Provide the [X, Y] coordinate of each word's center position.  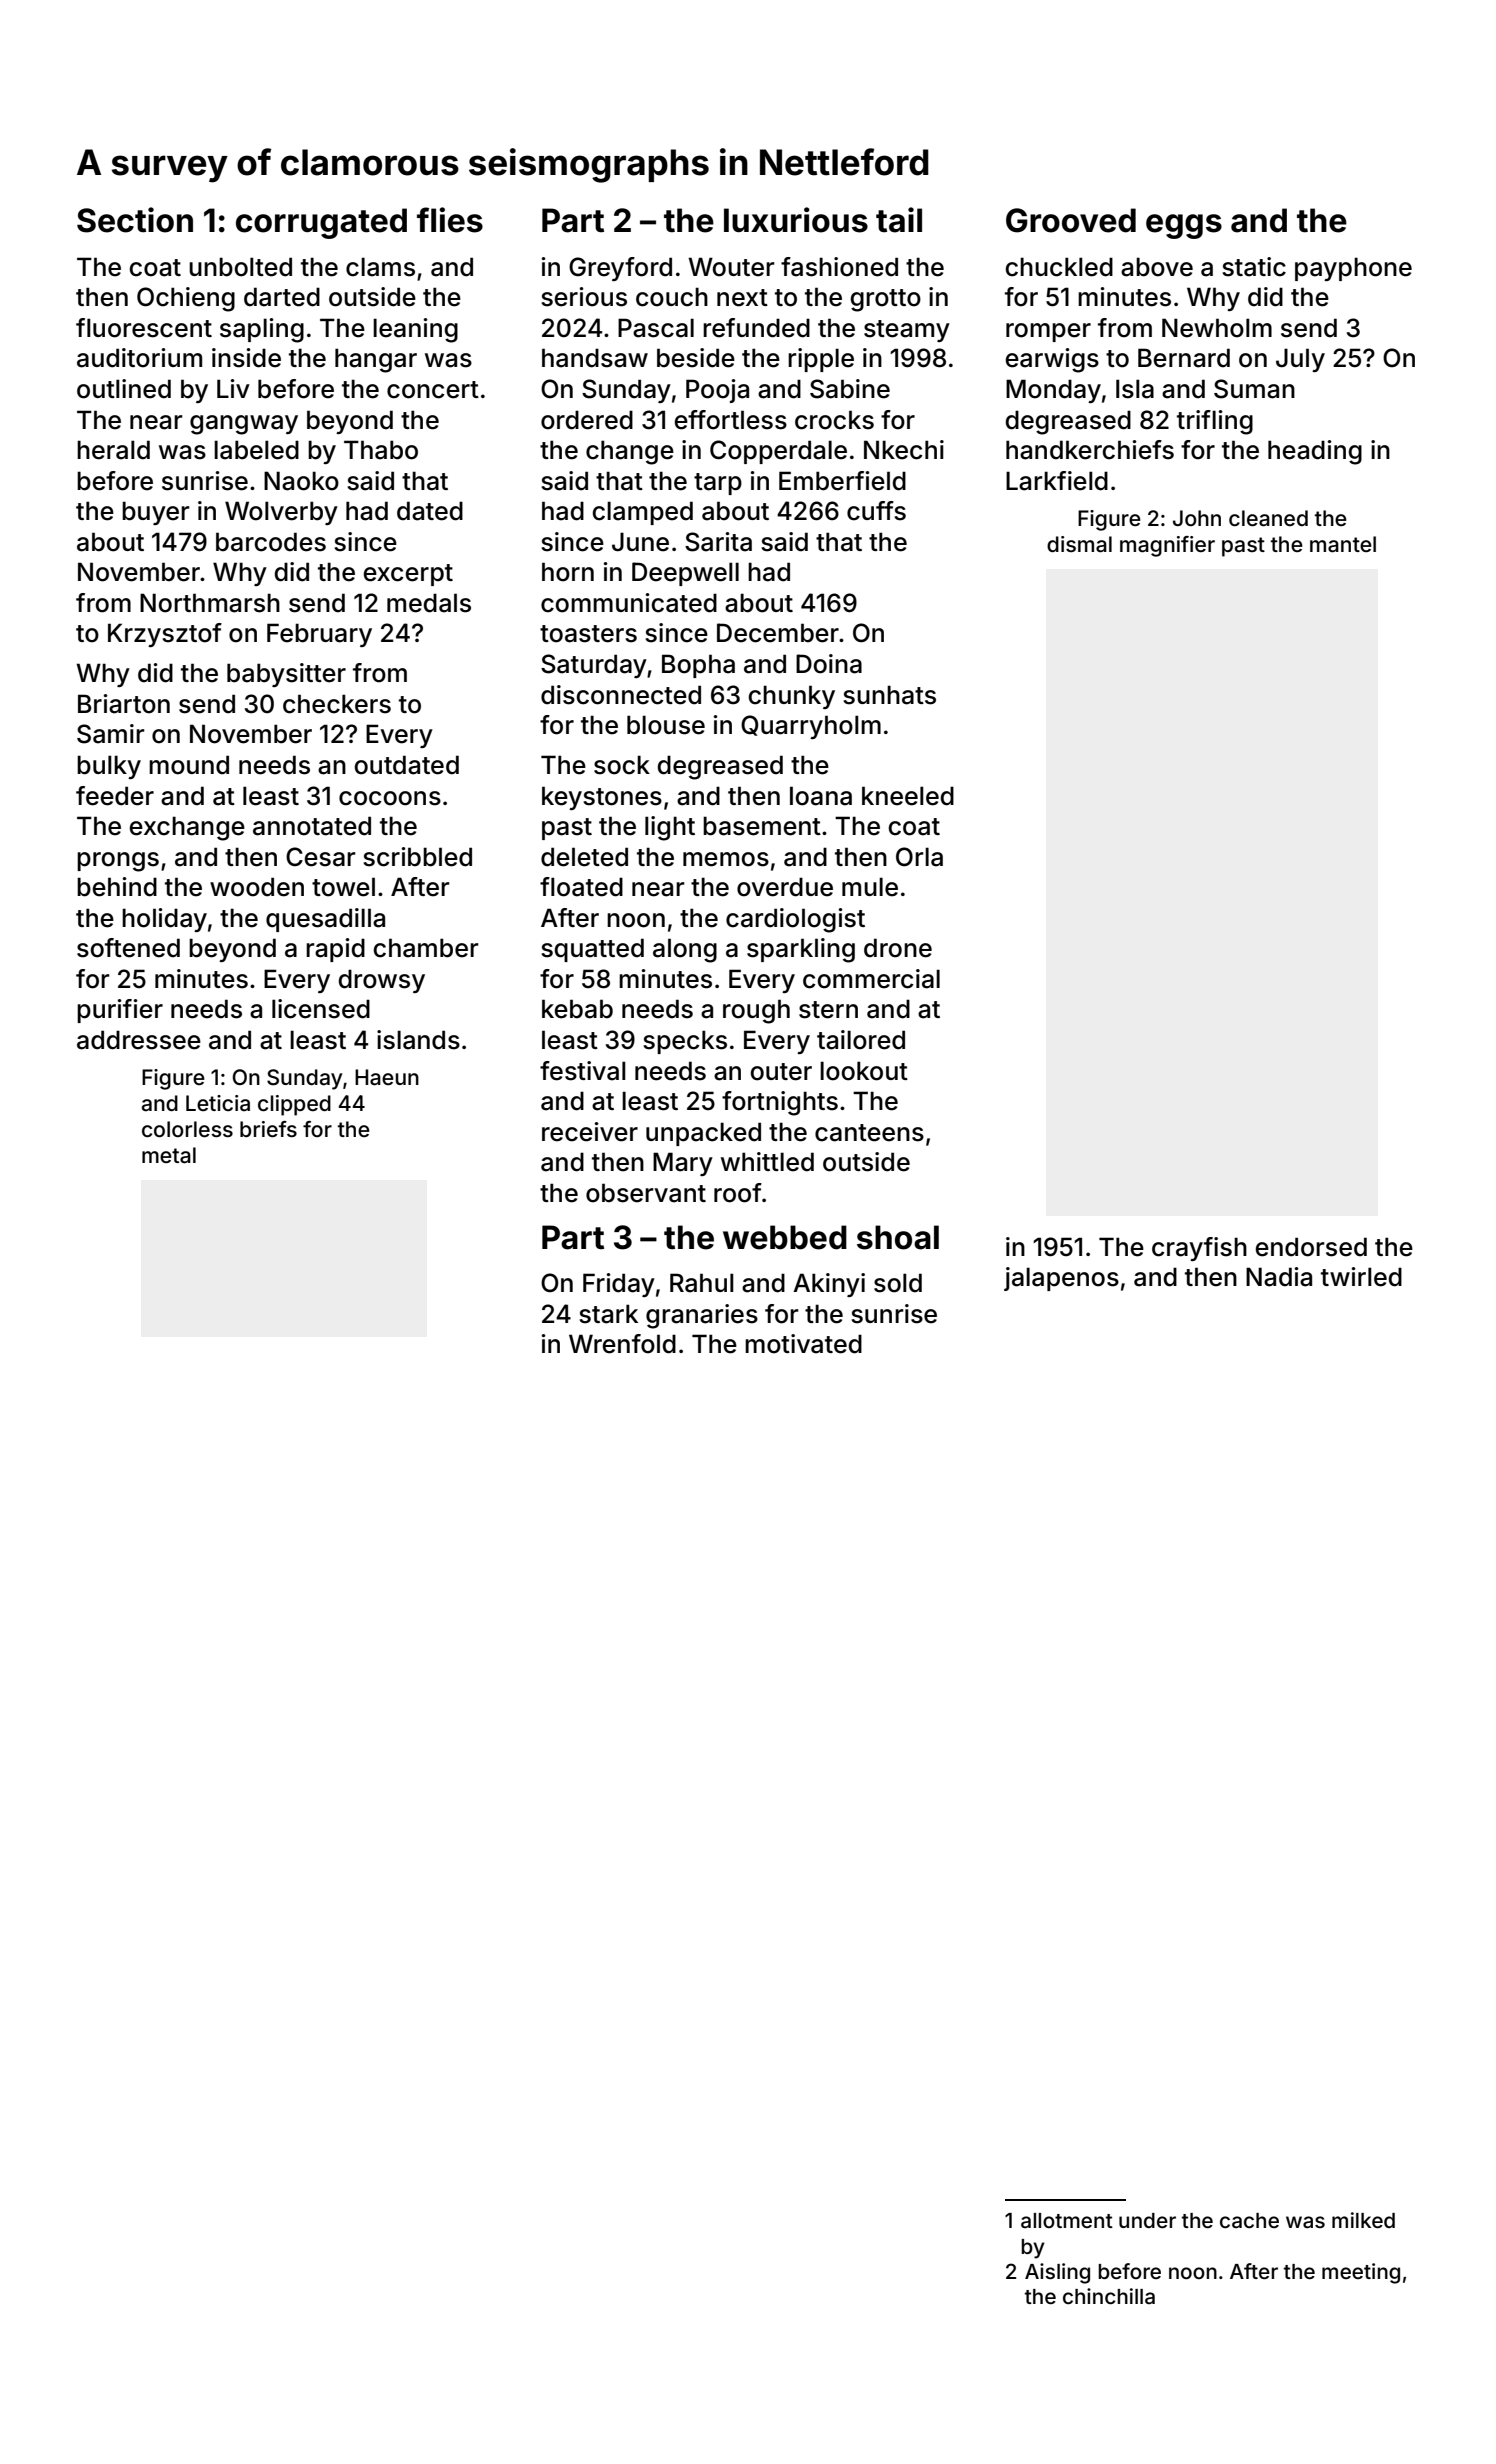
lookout [864, 1071]
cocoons [390, 798]
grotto [886, 300]
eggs [1184, 226]
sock [622, 765]
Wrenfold [622, 1344]
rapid [335, 950]
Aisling [1057, 2273]
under [1147, 2220]
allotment [1067, 2220]
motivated [803, 1344]
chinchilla [1109, 2296]
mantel [1343, 544]
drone [898, 948]
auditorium [139, 358]
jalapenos [1061, 1279]
